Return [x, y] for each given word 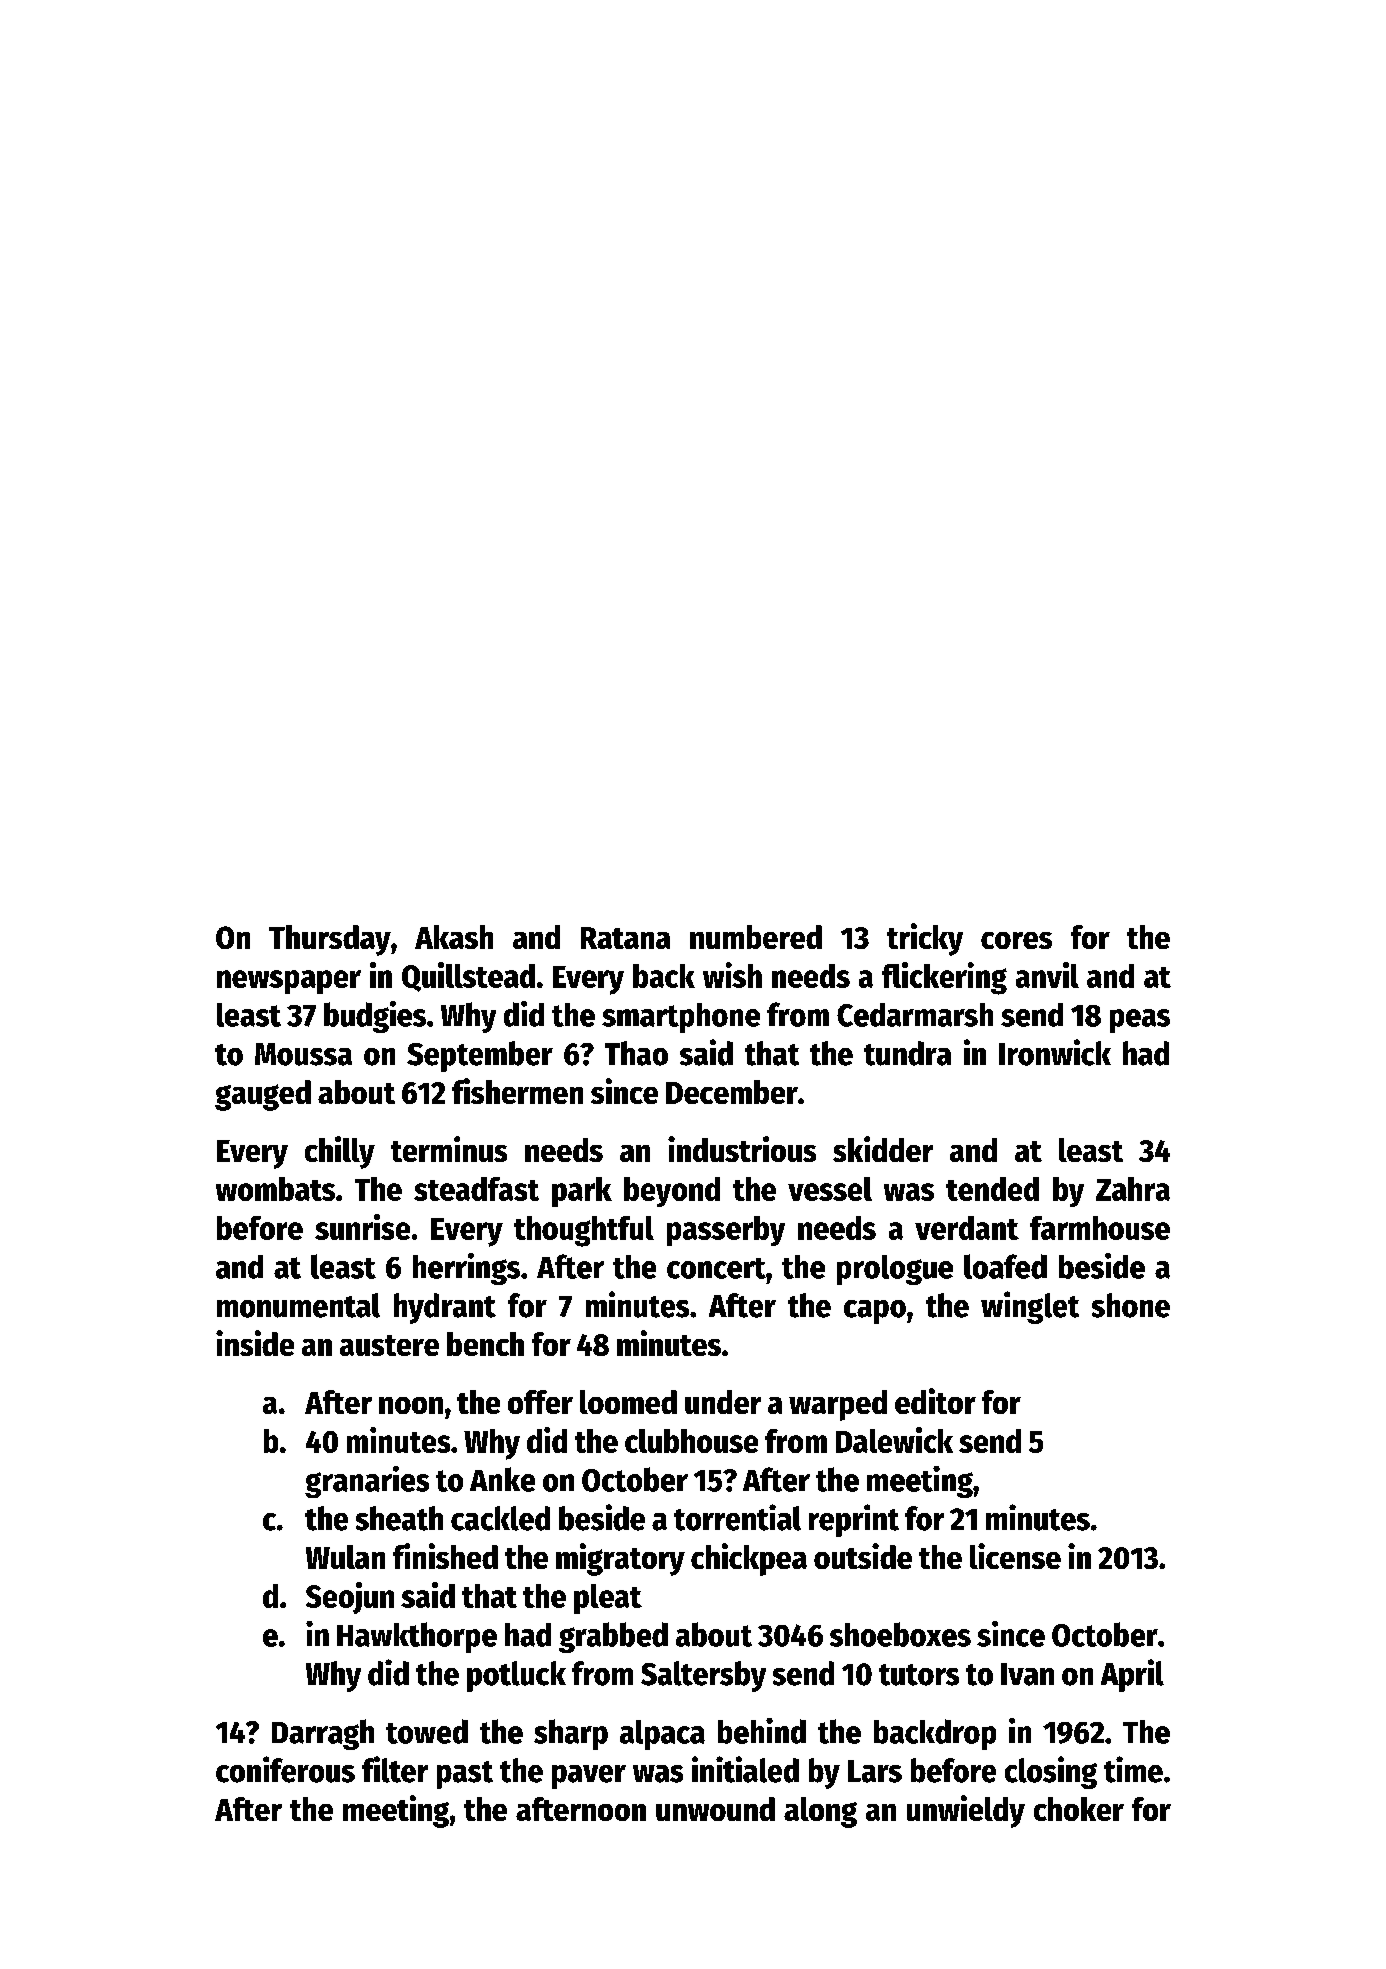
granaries [367, 1482]
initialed [745, 1769]
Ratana [625, 938]
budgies [375, 1017]
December [732, 1092]
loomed [628, 1402]
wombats [275, 1189]
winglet [1030, 1307]
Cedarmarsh [915, 1015]
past [465, 1775]
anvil [1047, 975]
